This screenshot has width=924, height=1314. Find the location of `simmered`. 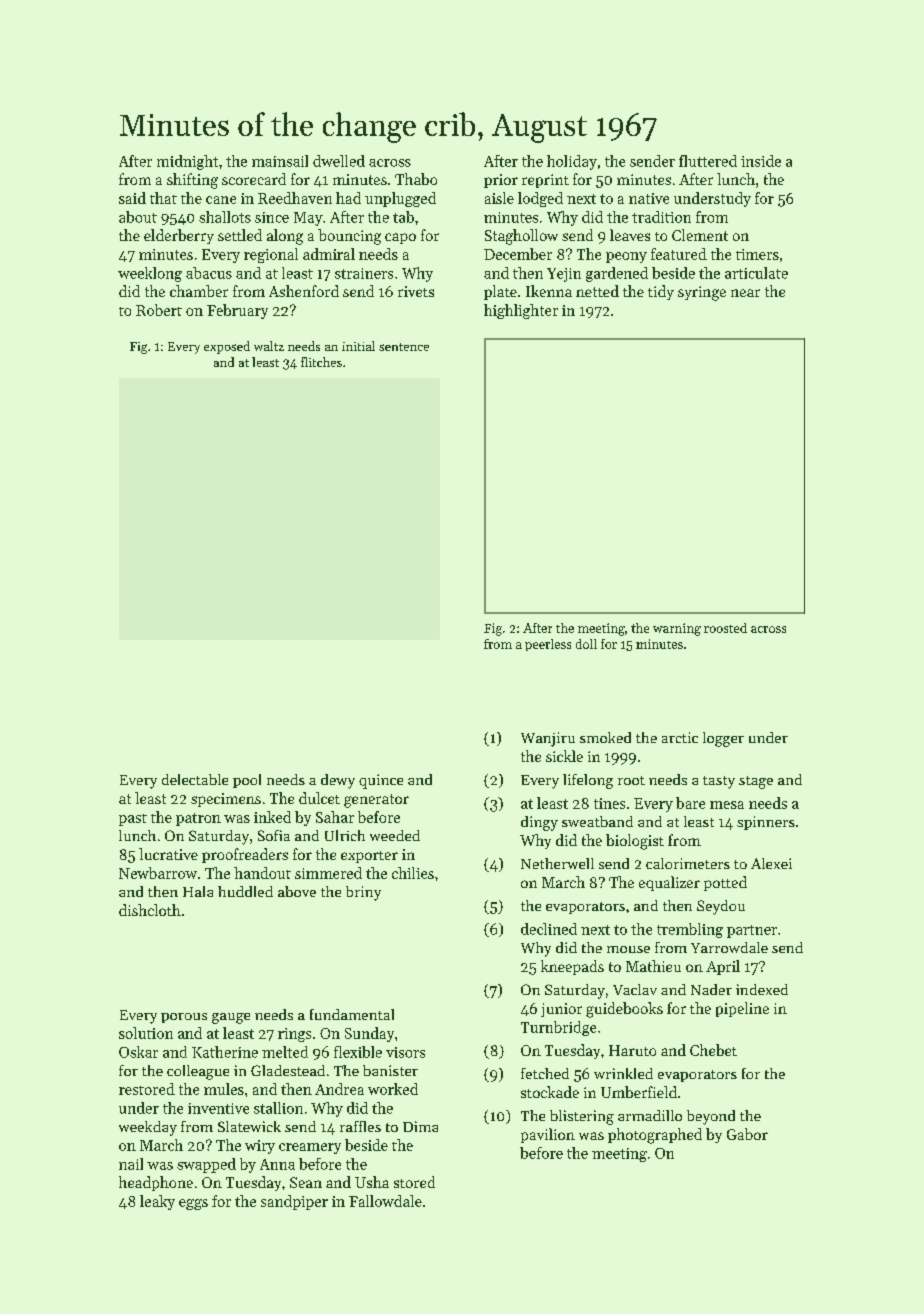

simmered is located at coordinates (328, 873).
